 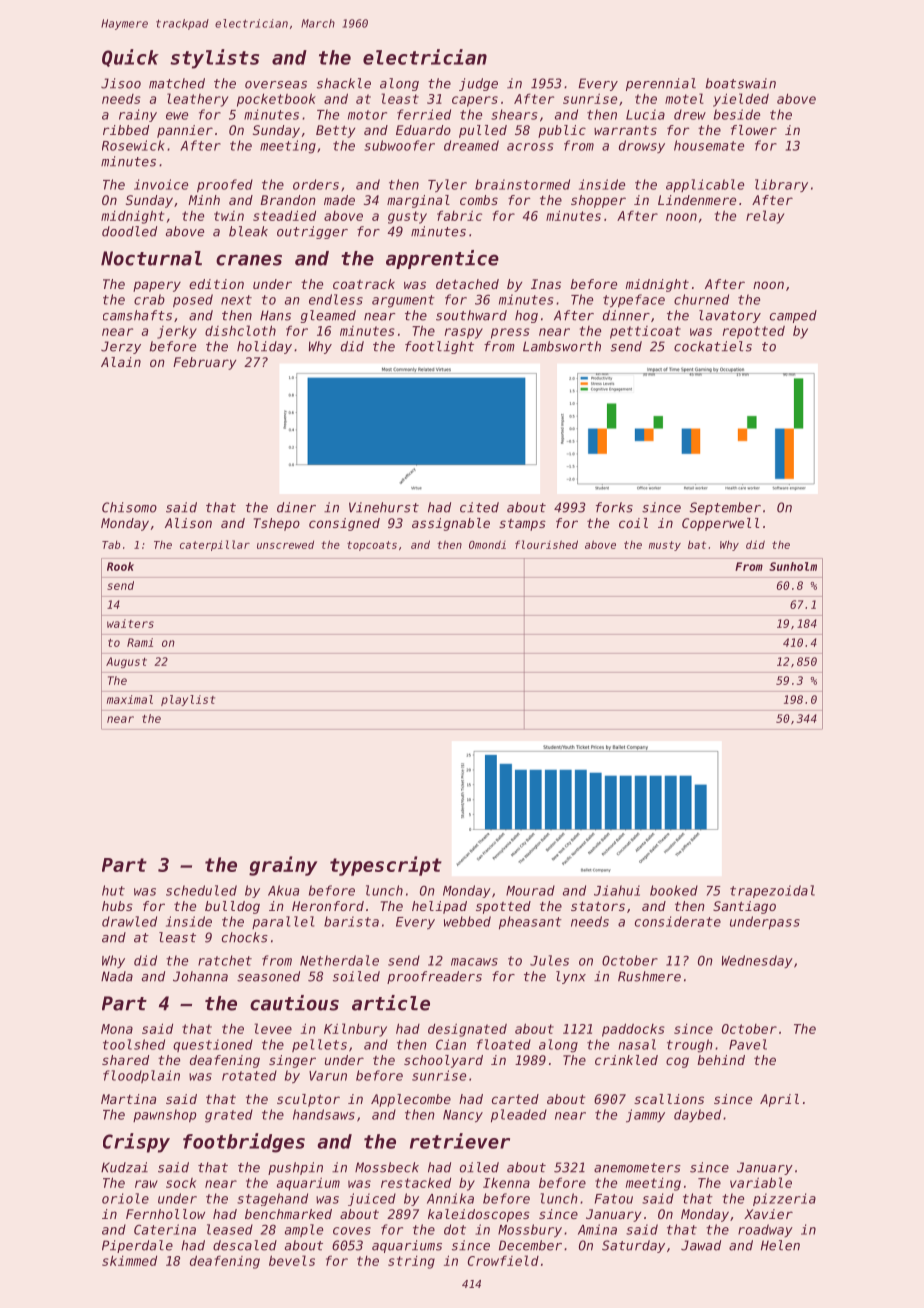 I want to click on apprentice, so click(x=442, y=259).
